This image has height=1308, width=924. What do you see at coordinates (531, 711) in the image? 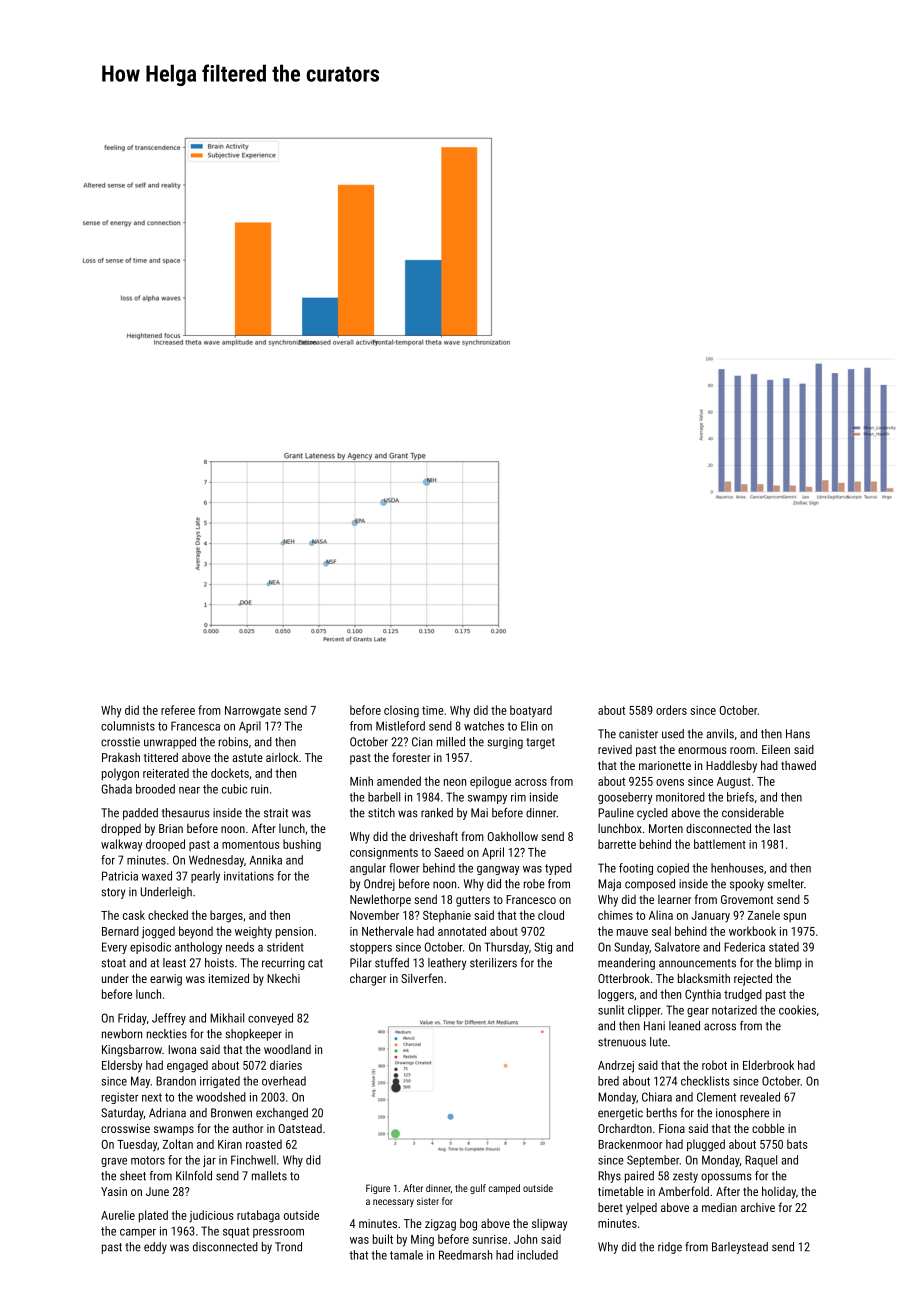
I see `boatyard` at bounding box center [531, 711].
